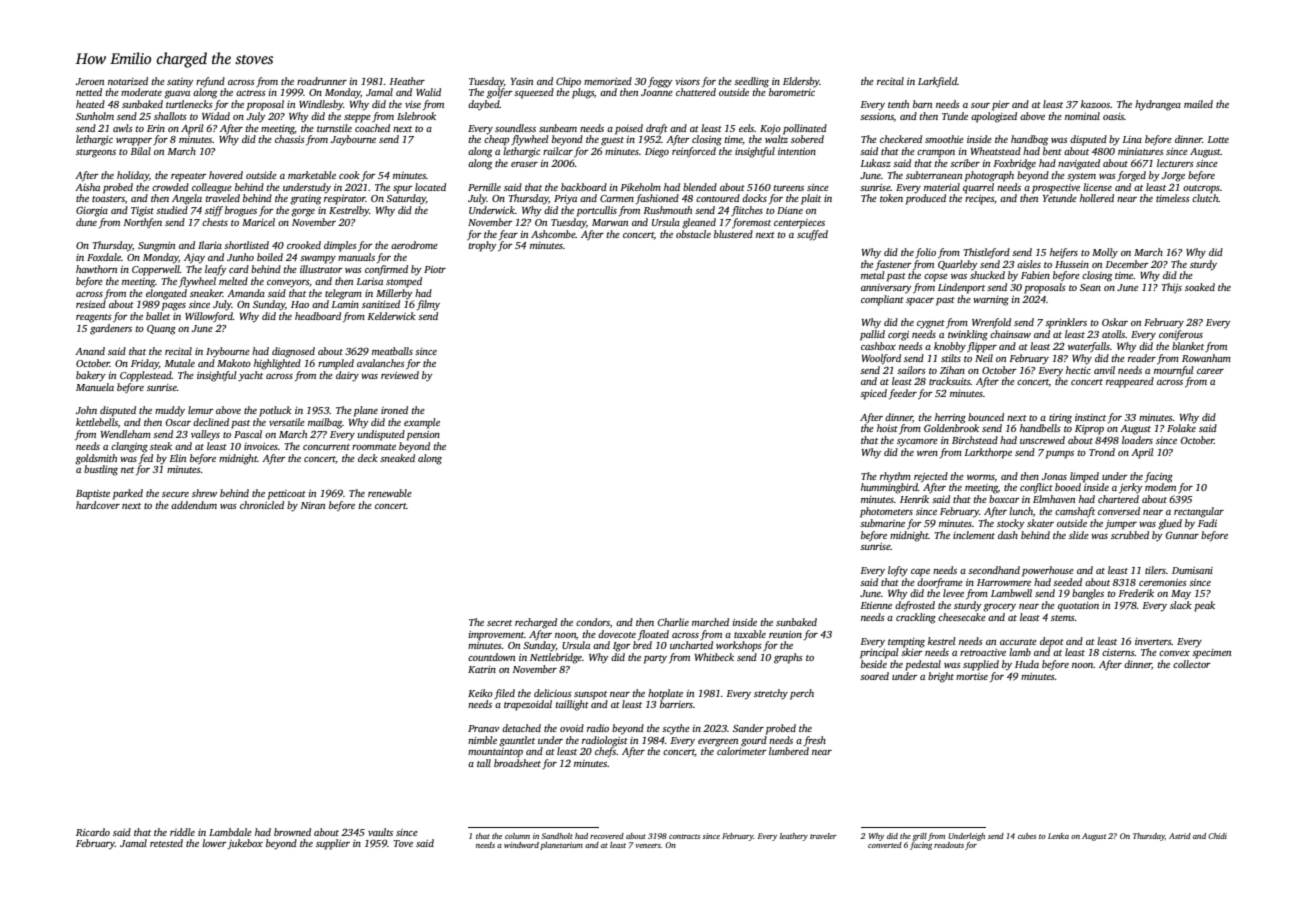 The height and width of the screenshot is (924, 1308). What do you see at coordinates (246, 245) in the screenshot?
I see `shortlisted` at bounding box center [246, 245].
